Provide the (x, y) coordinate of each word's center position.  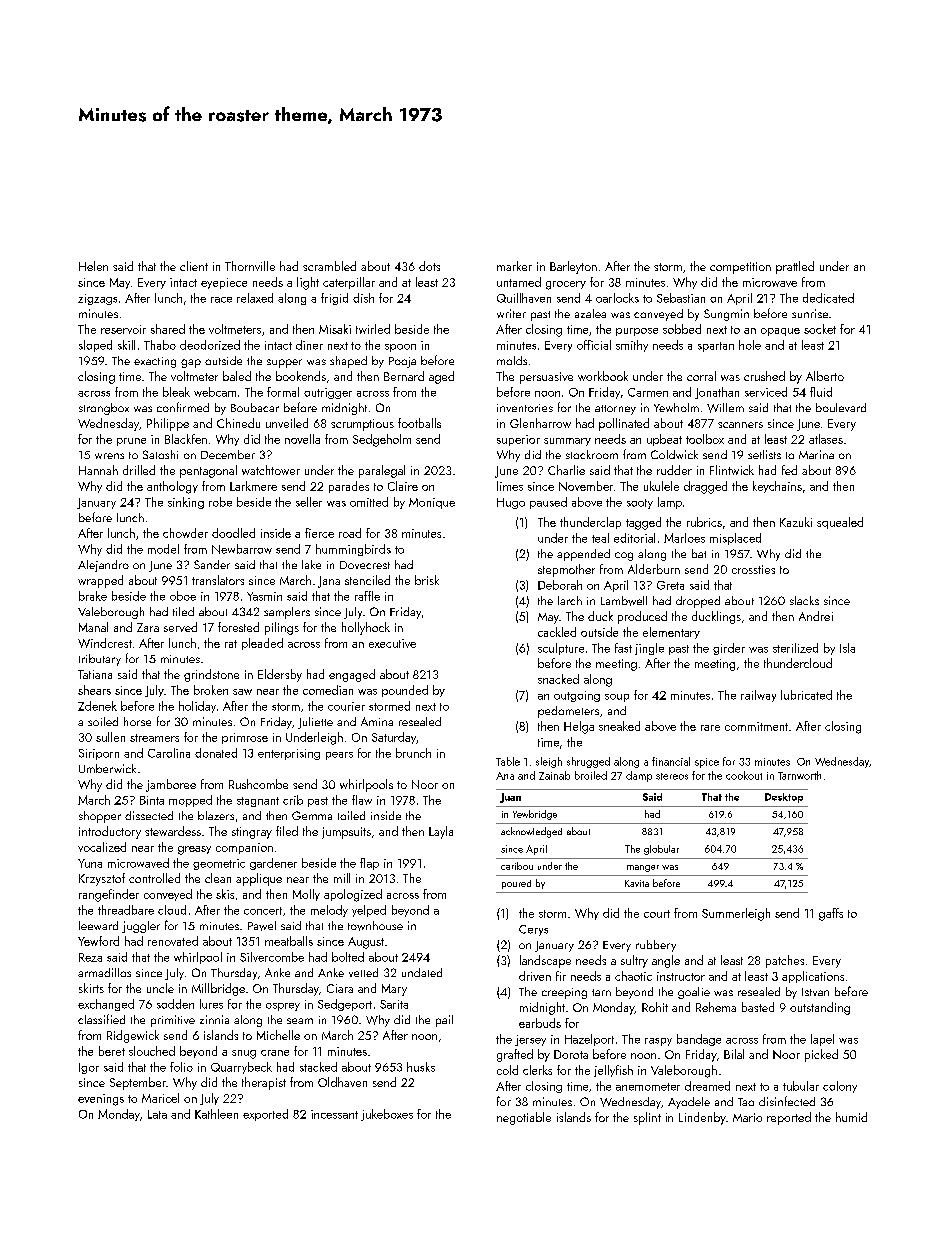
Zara (148, 627)
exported (265, 1115)
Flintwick (732, 470)
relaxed (255, 298)
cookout (744, 775)
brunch (413, 753)
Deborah (560, 585)
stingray (252, 833)
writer (511, 313)
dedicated (828, 298)
